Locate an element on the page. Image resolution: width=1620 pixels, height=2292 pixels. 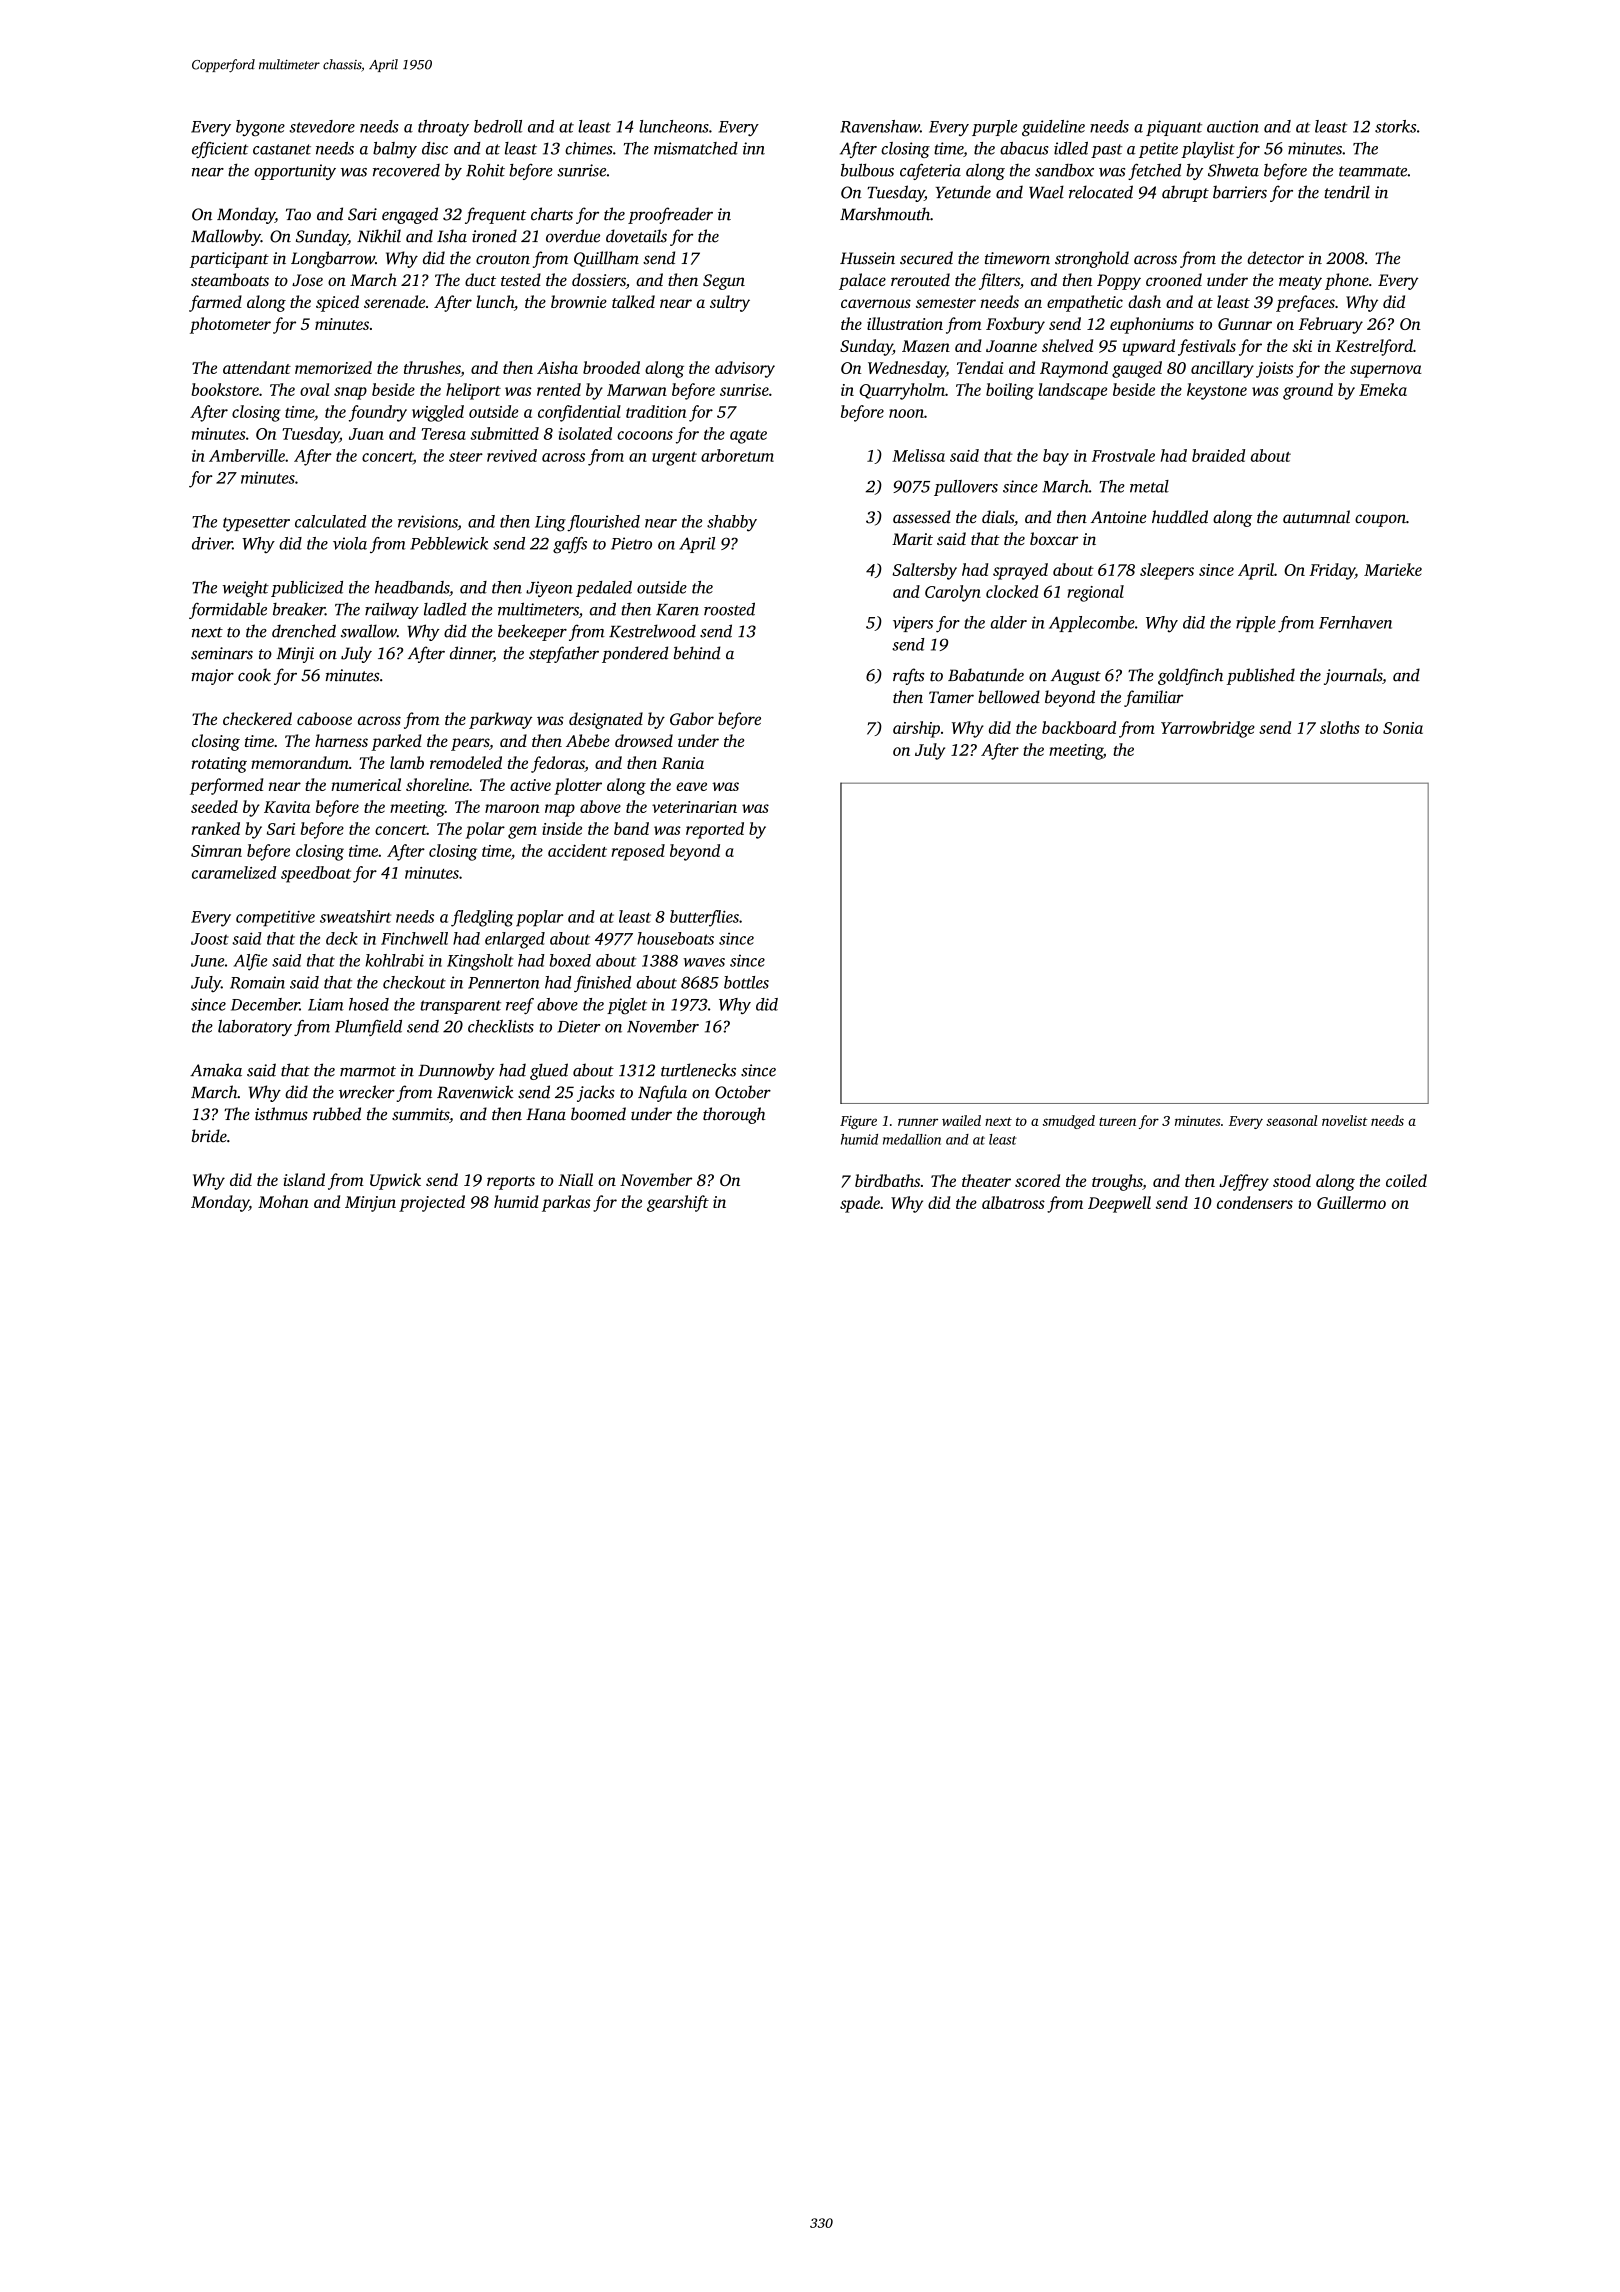
Sonia is located at coordinates (1403, 728).
